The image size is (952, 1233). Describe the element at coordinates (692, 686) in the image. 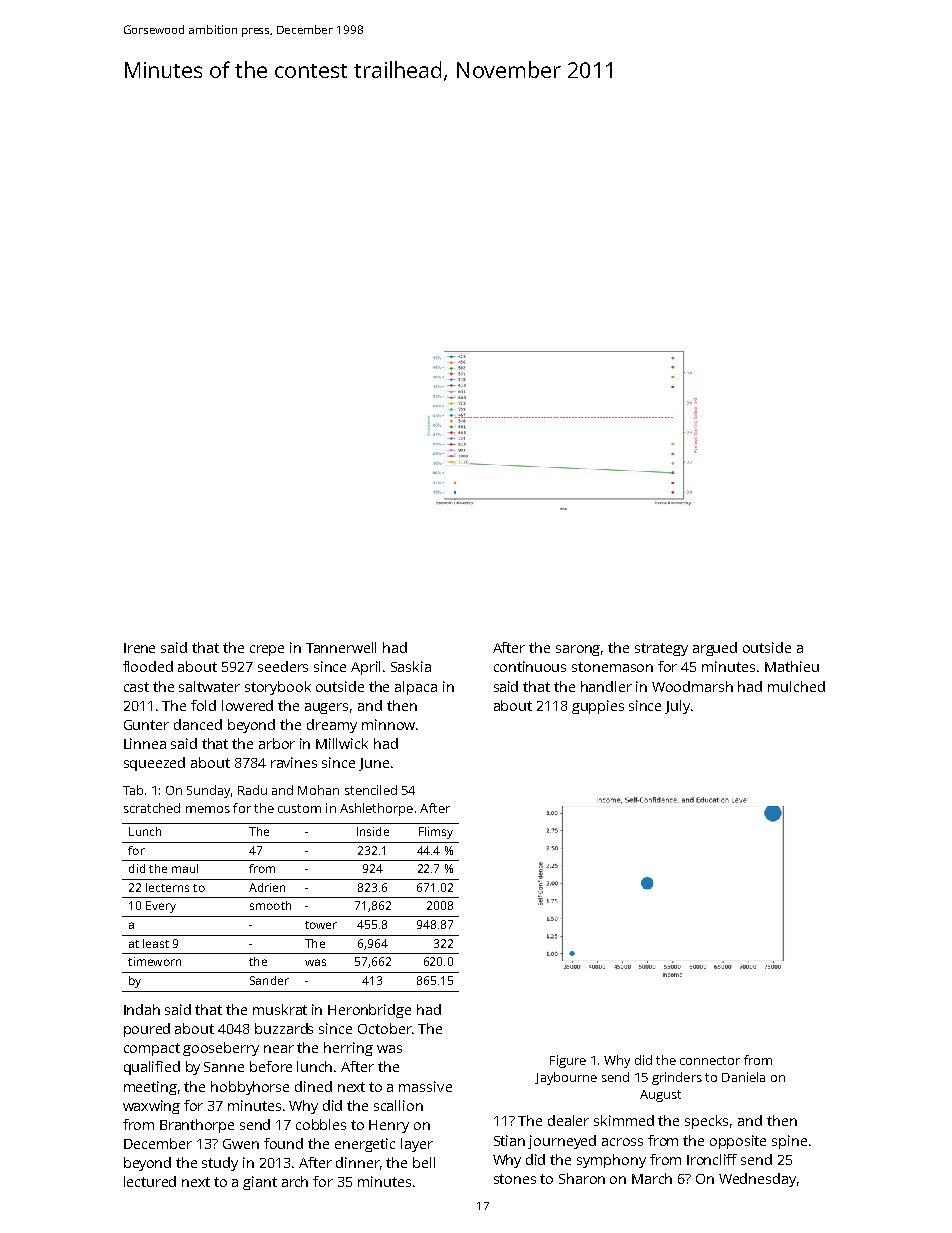

I see `Woodmarsh` at that location.
